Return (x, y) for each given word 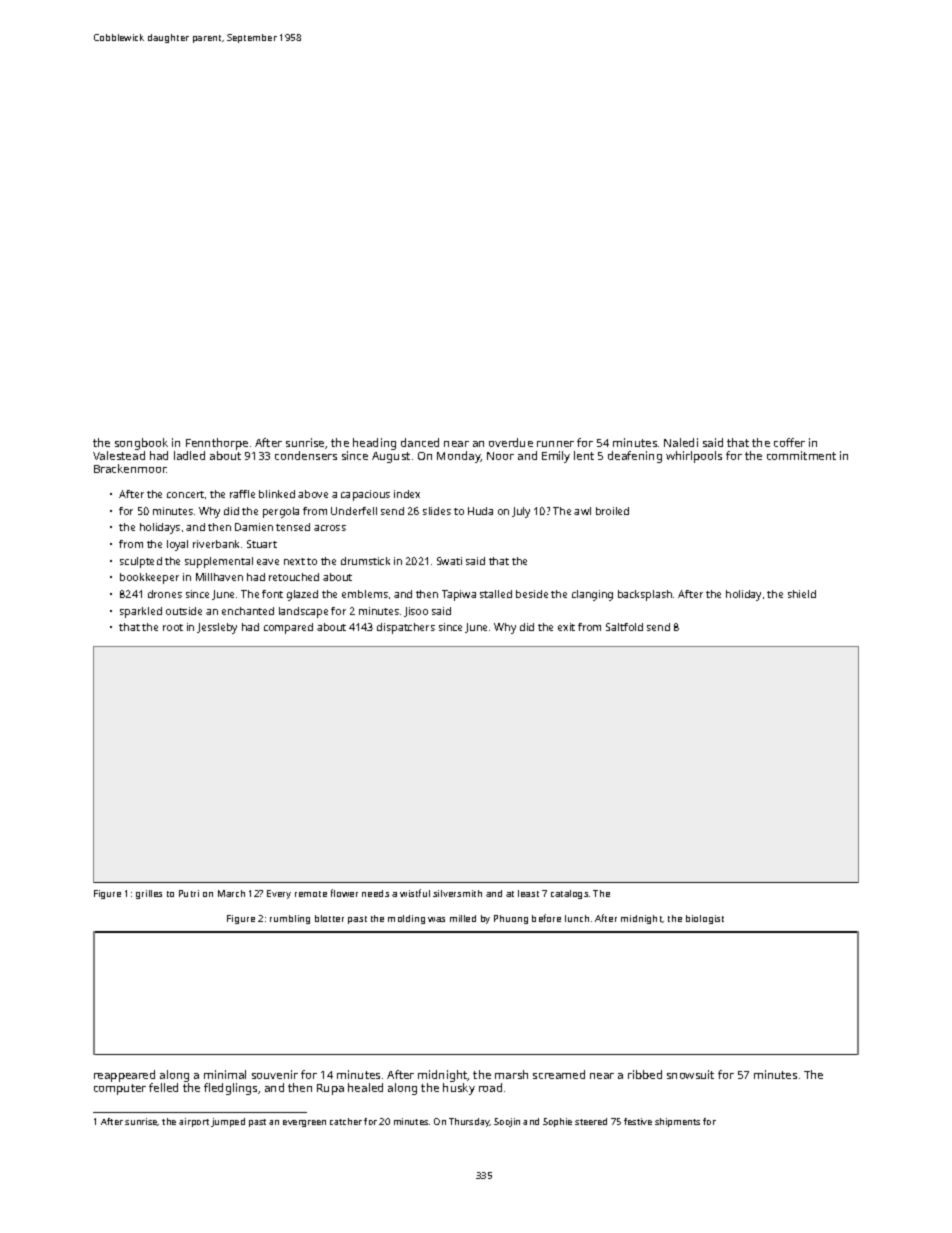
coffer (789, 442)
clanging (592, 595)
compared (288, 628)
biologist (705, 919)
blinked (277, 494)
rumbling (290, 919)
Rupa (330, 1089)
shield (802, 594)
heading (374, 444)
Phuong (511, 919)
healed (365, 1087)
